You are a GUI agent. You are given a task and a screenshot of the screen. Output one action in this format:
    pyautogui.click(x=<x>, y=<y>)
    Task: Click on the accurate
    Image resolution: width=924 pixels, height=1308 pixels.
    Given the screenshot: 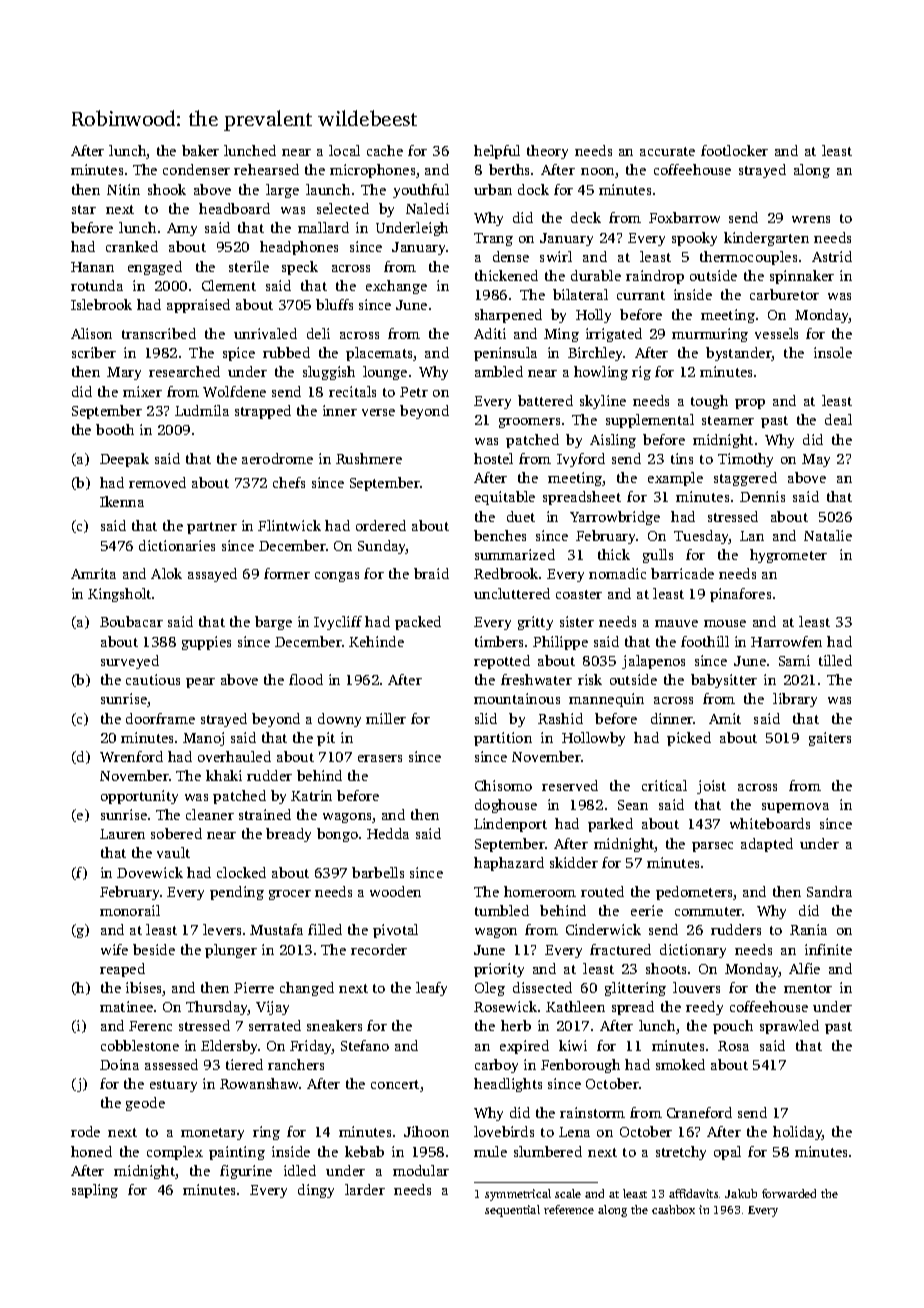 What is the action you would take?
    pyautogui.click(x=667, y=151)
